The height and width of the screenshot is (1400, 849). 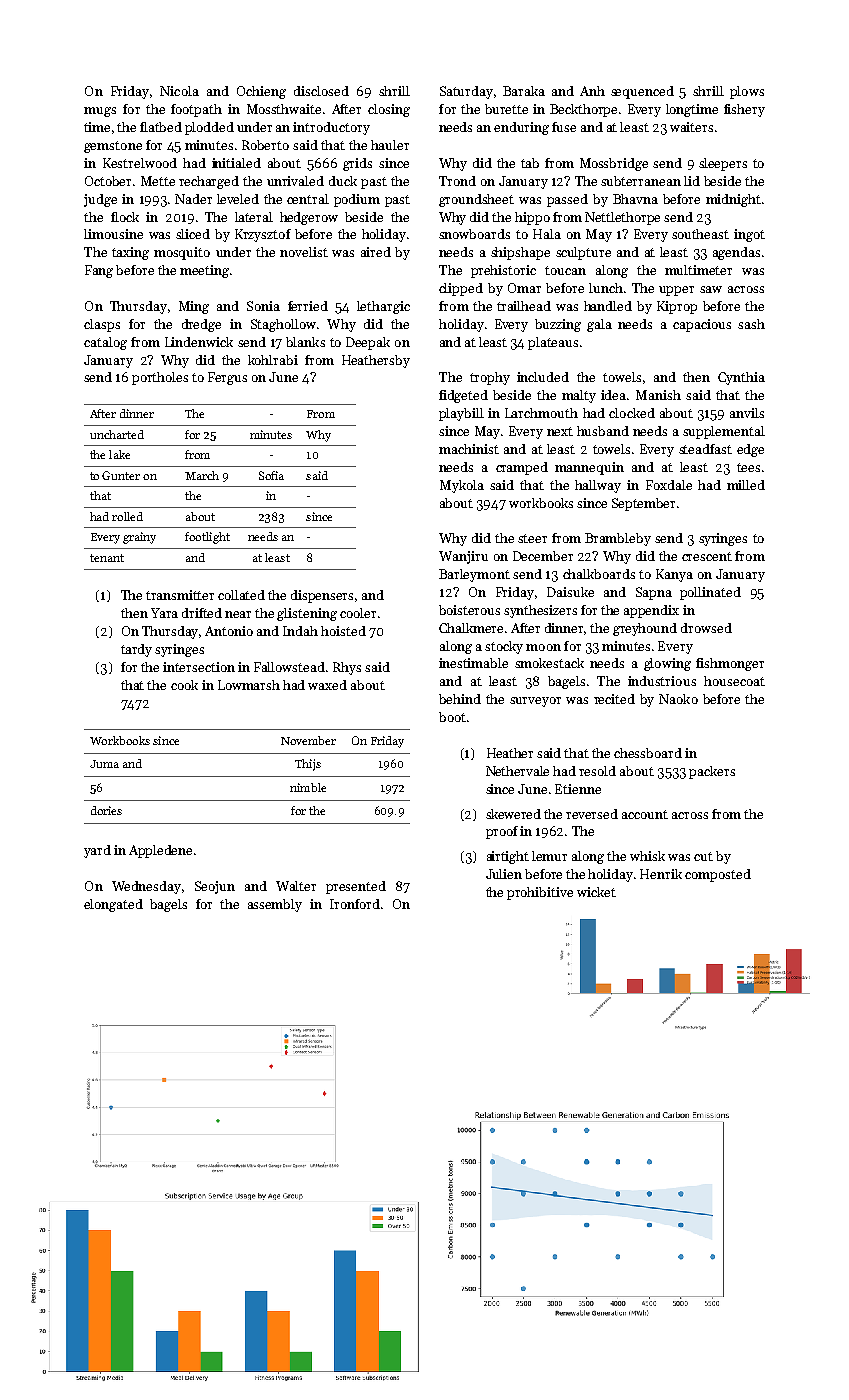 What do you see at coordinates (207, 538) in the screenshot?
I see `footlight` at bounding box center [207, 538].
